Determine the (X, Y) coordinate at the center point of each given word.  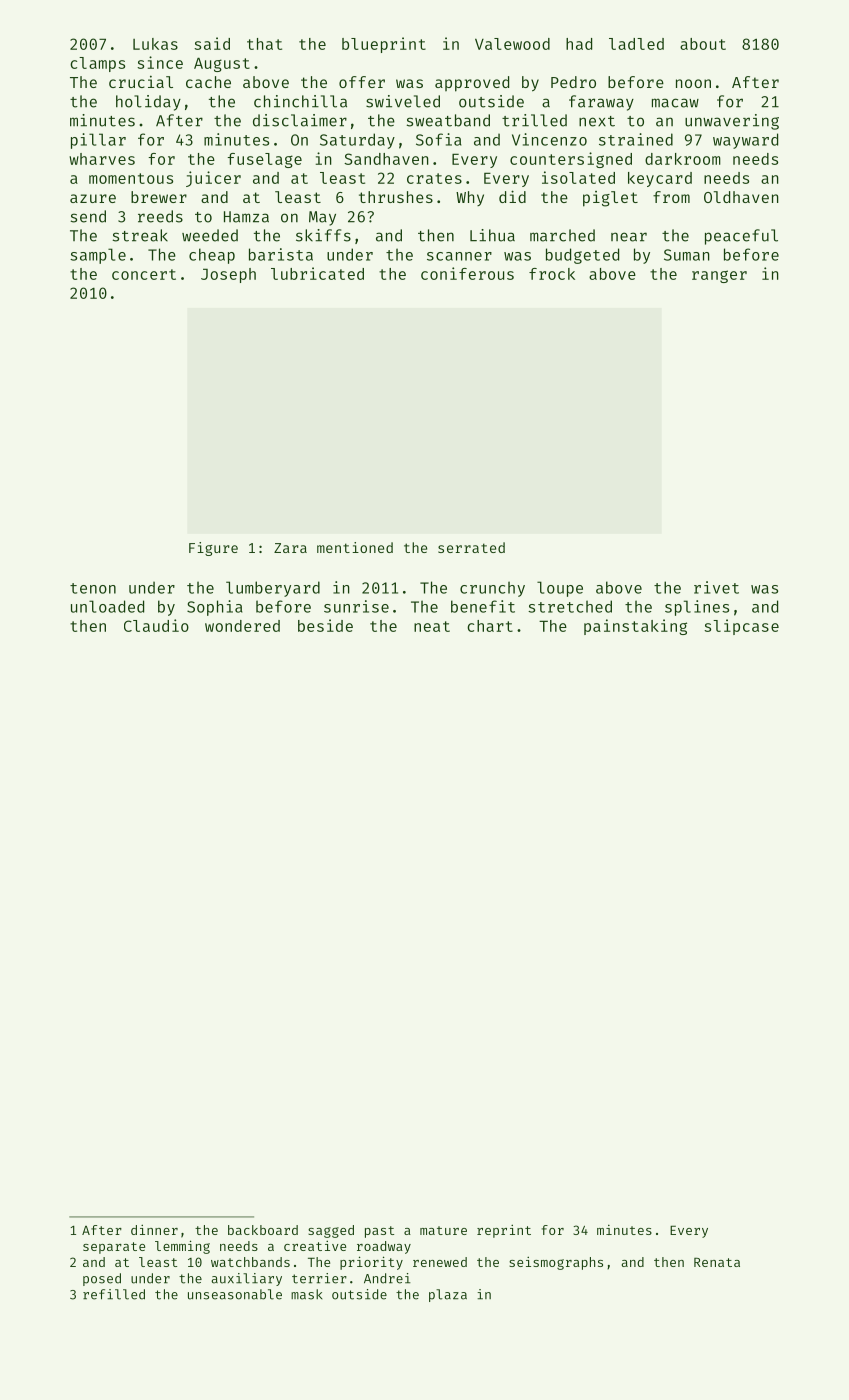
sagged (331, 1231)
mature (443, 1230)
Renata (717, 1262)
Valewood (512, 44)
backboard (263, 1230)
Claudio (156, 625)
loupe (560, 589)
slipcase (741, 627)
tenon (93, 588)
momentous (131, 178)
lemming (182, 1247)
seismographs (556, 1263)
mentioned (355, 547)
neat (432, 626)
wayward (745, 141)
